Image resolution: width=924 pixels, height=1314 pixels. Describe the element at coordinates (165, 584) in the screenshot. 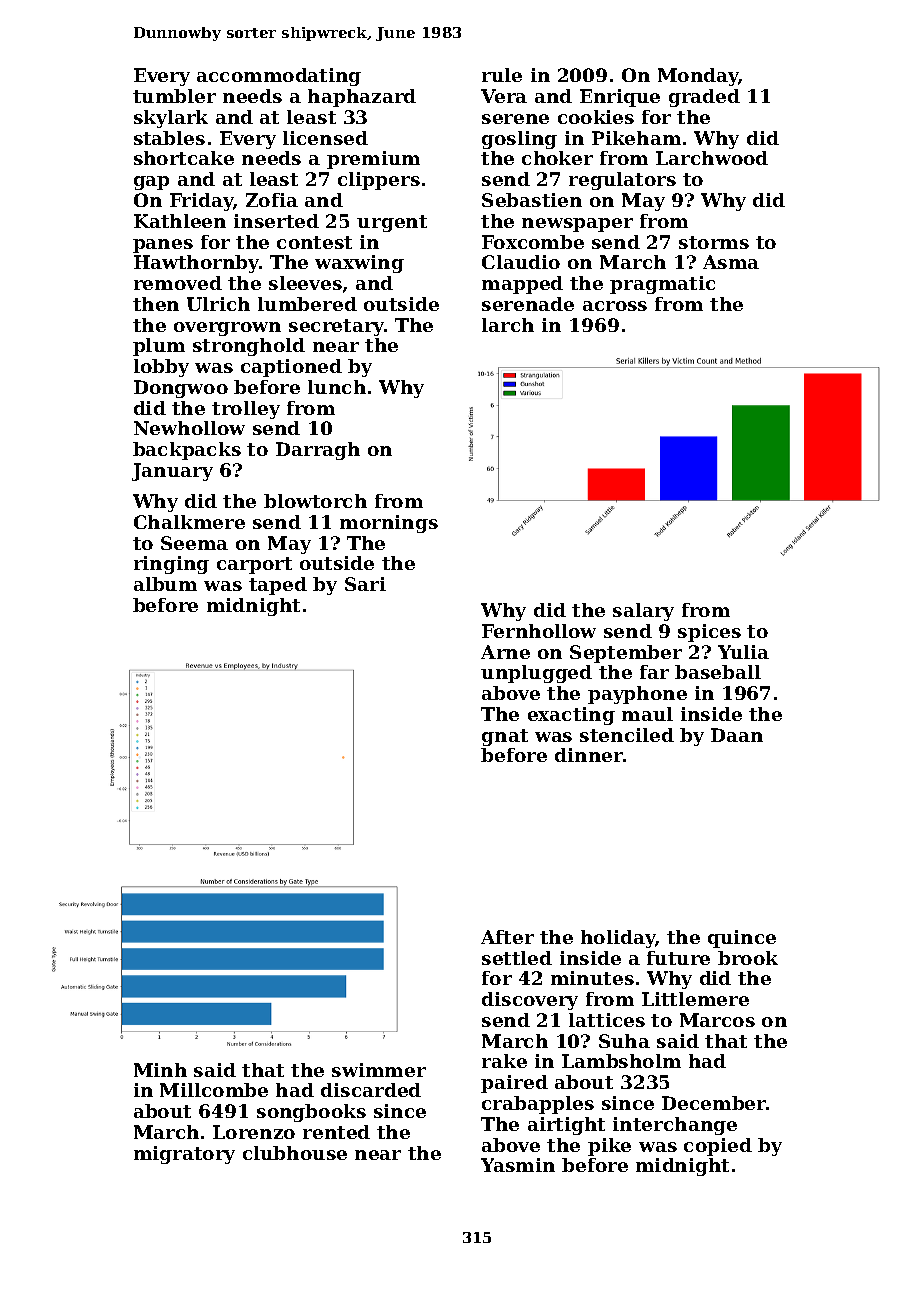

I see `album` at that location.
